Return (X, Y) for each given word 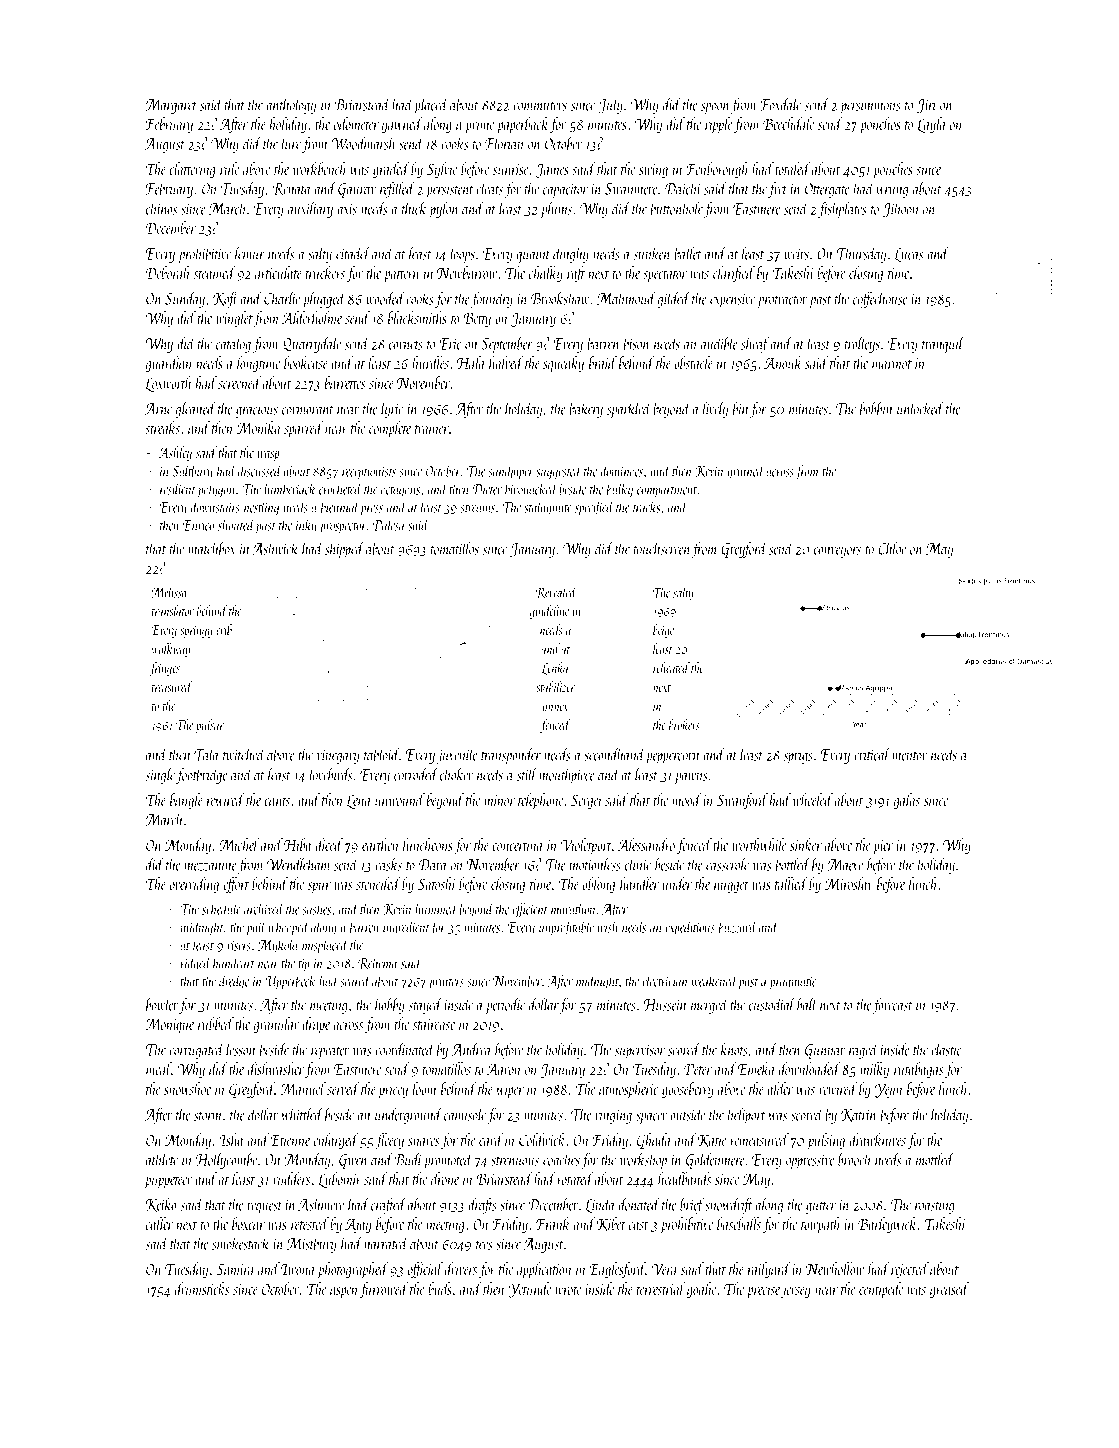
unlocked (920, 408)
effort (236, 885)
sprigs (798, 757)
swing (653, 171)
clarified (734, 274)
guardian (169, 364)
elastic (946, 1049)
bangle (186, 801)
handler (639, 883)
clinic (638, 864)
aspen (343, 1293)
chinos (161, 208)
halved (506, 362)
